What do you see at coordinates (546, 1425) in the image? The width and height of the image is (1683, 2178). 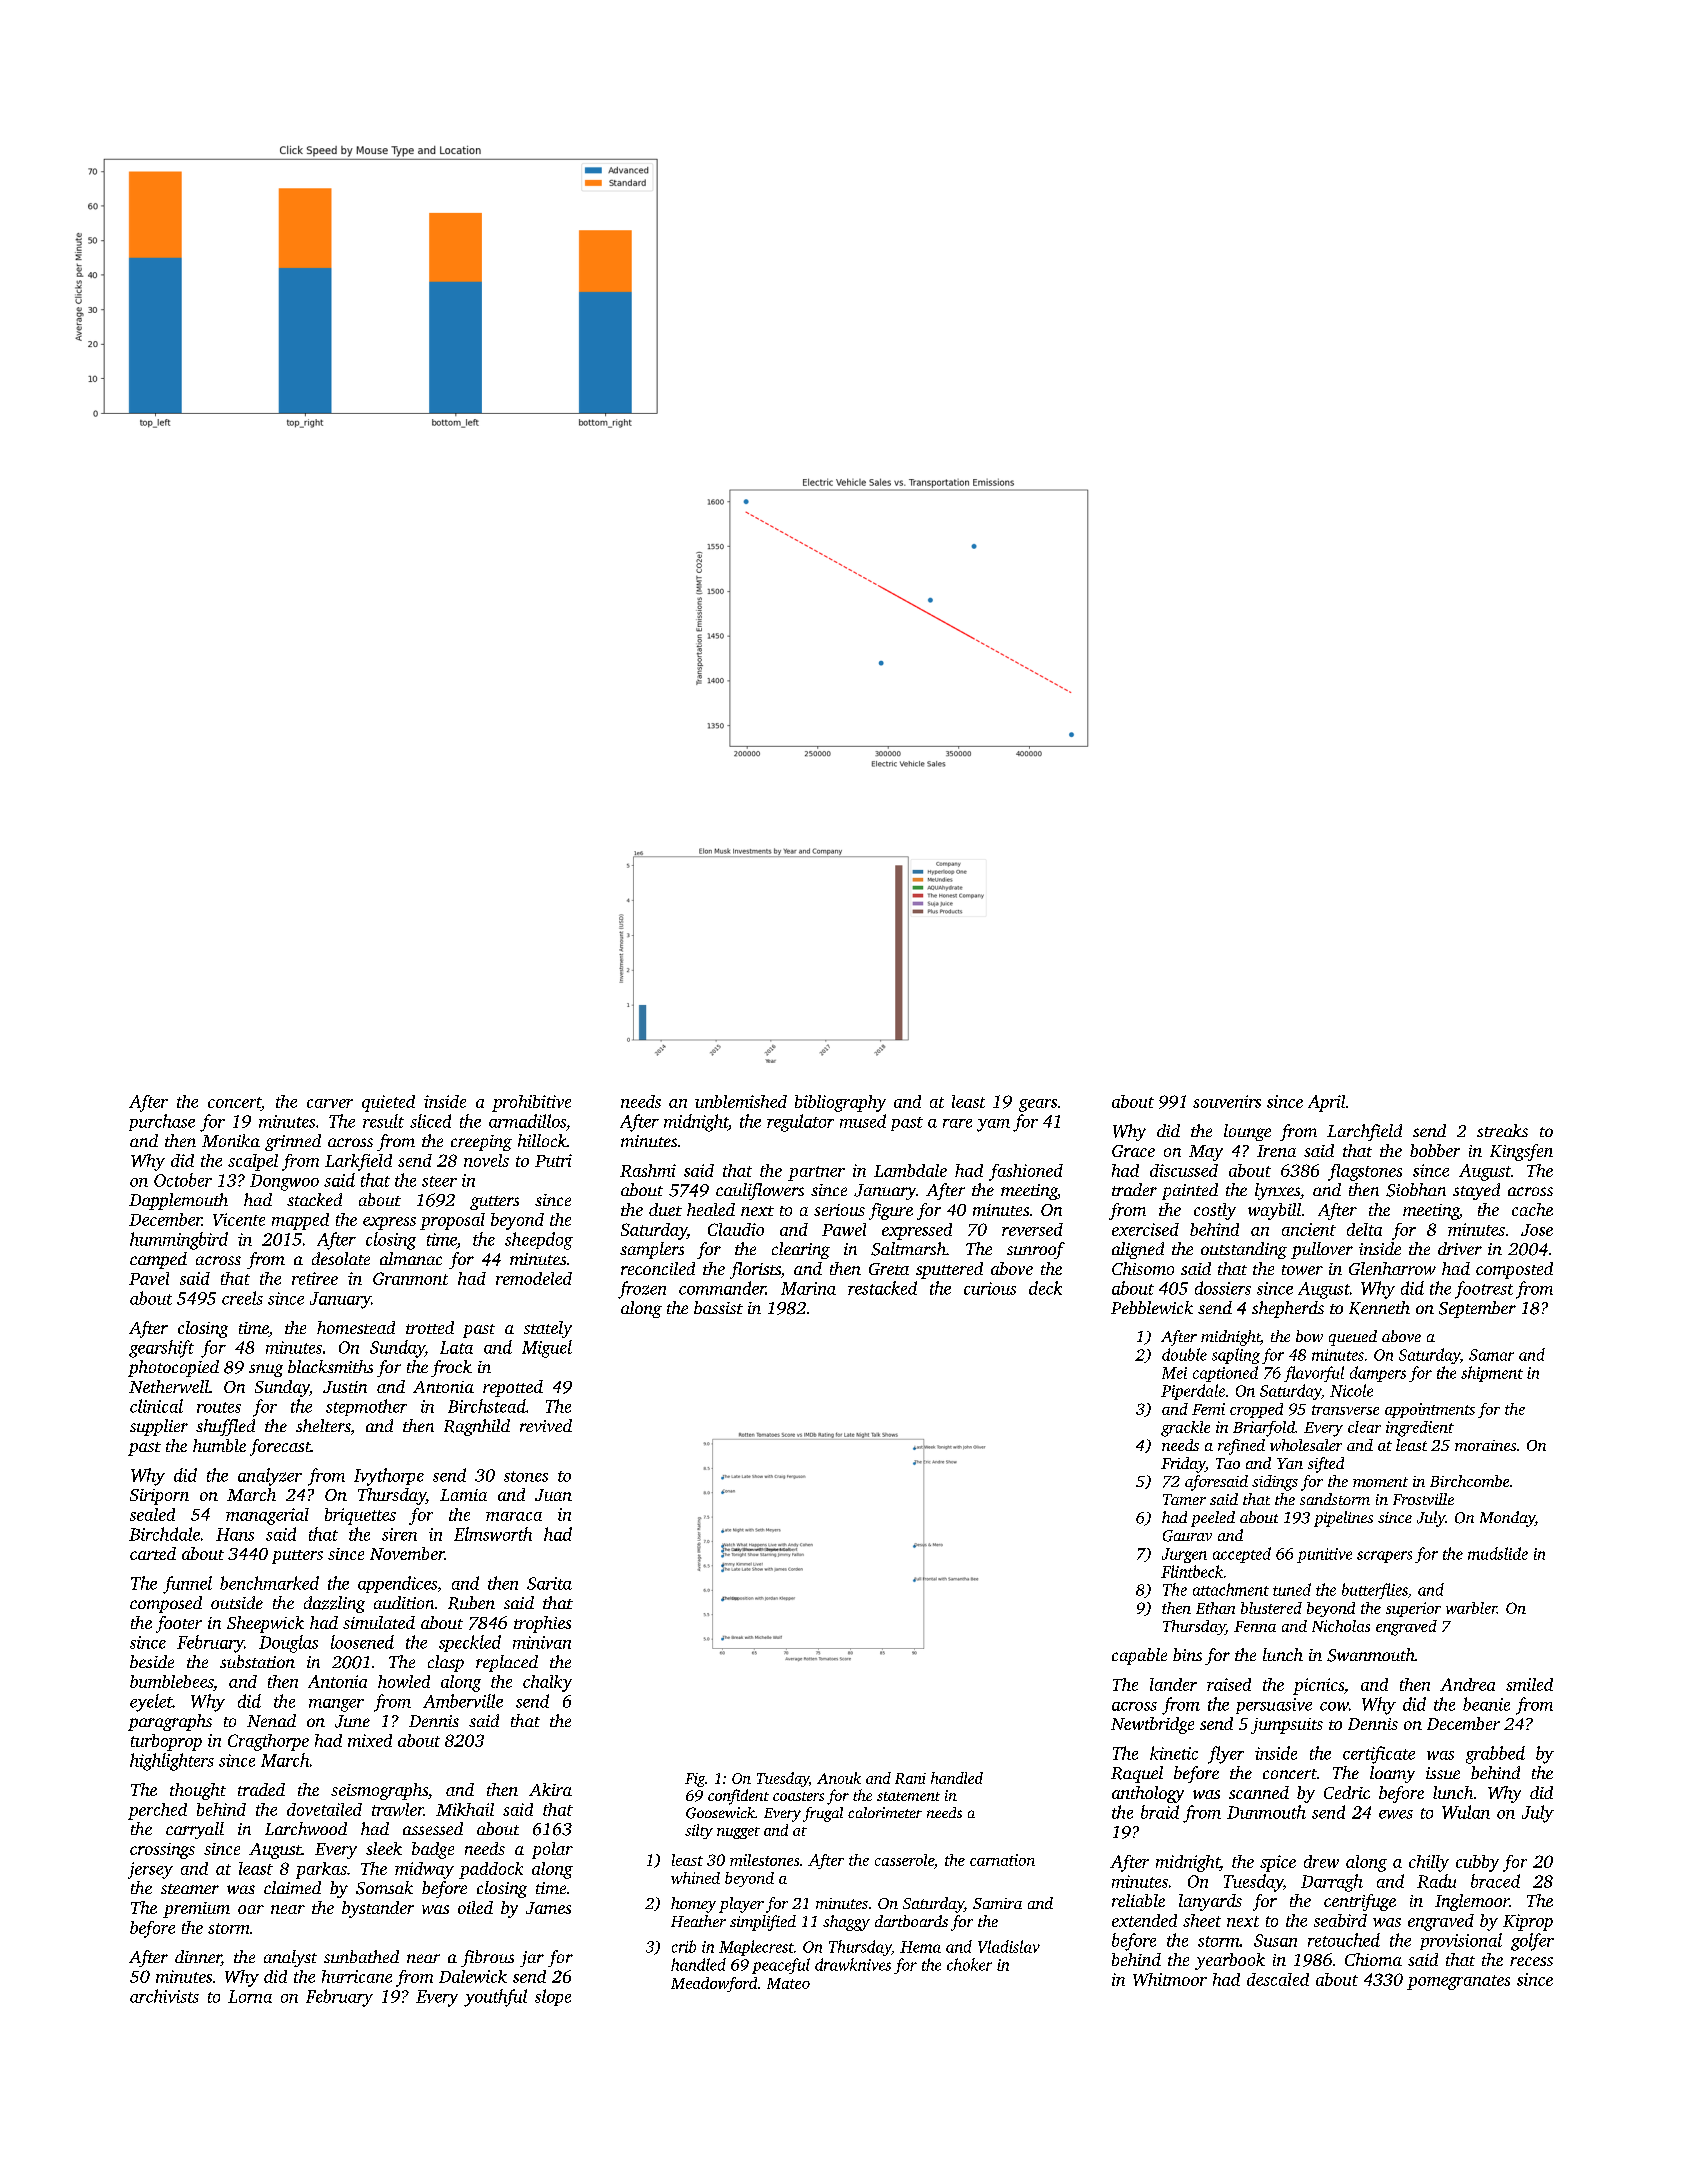 I see `revived` at bounding box center [546, 1425].
